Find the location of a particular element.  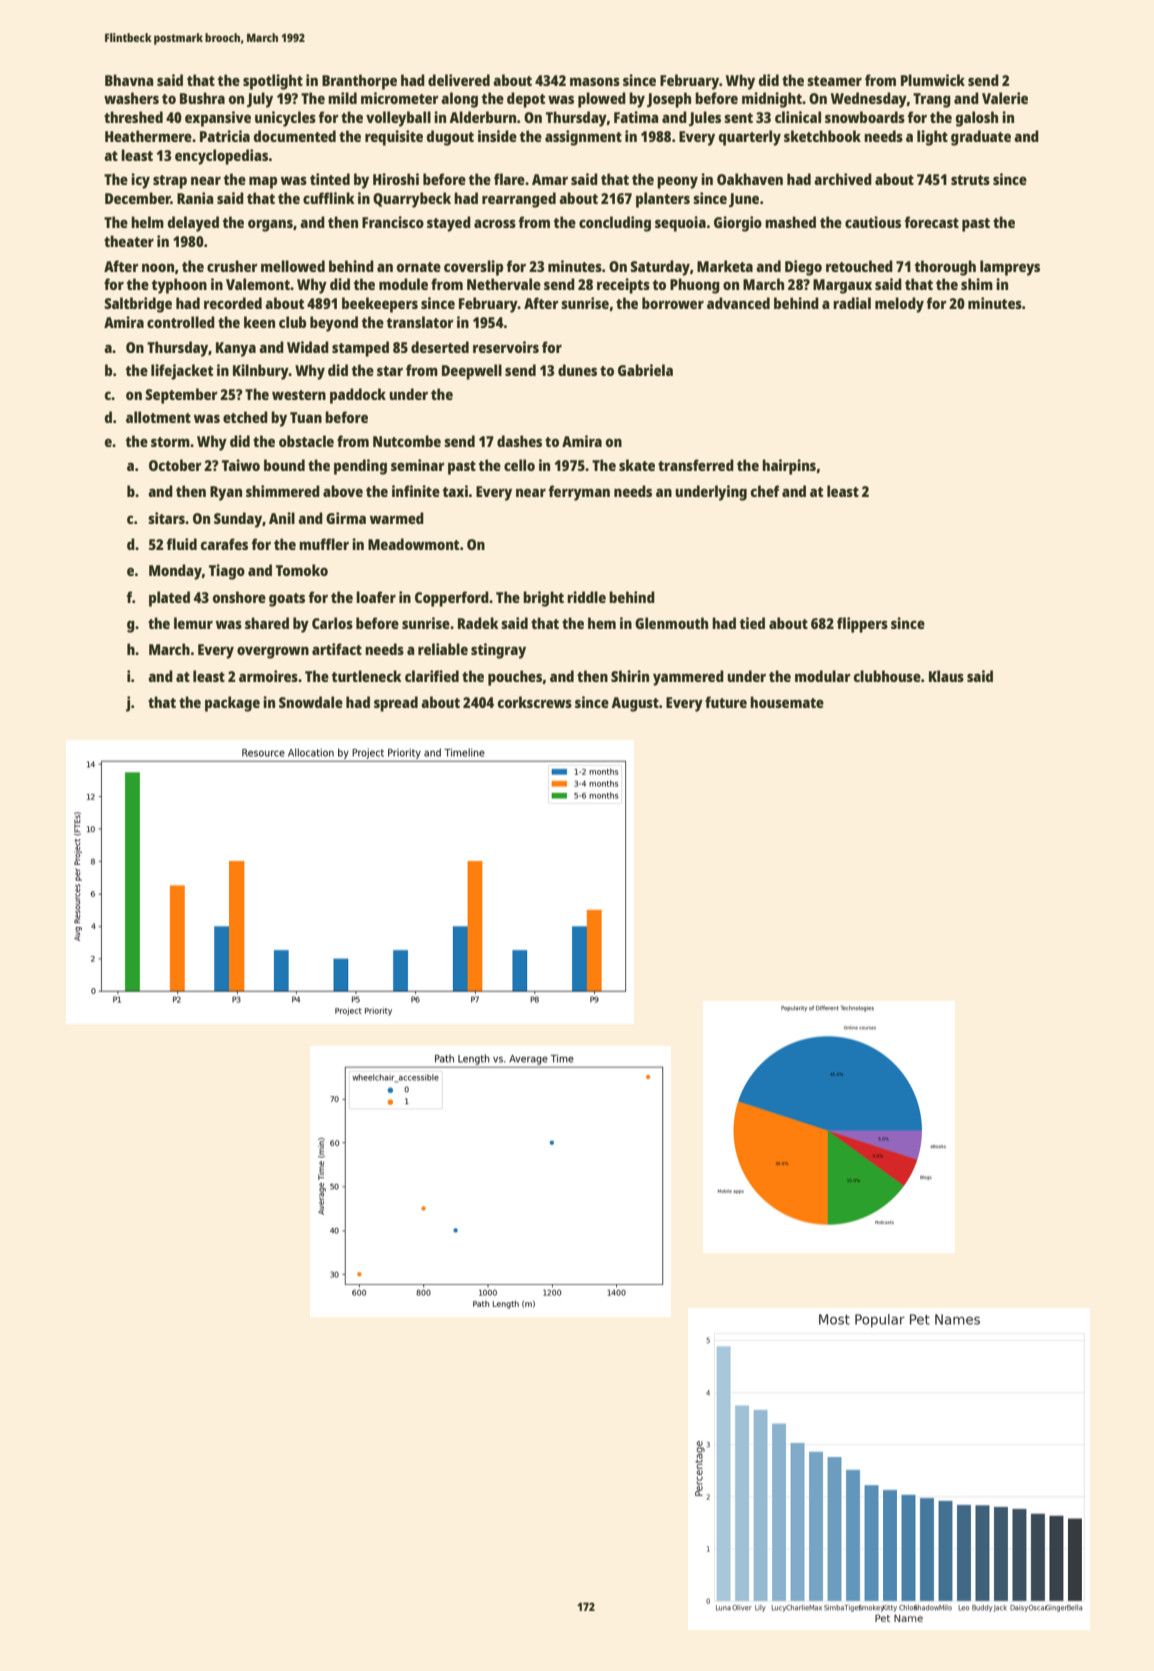

lampreys is located at coordinates (1010, 268).
